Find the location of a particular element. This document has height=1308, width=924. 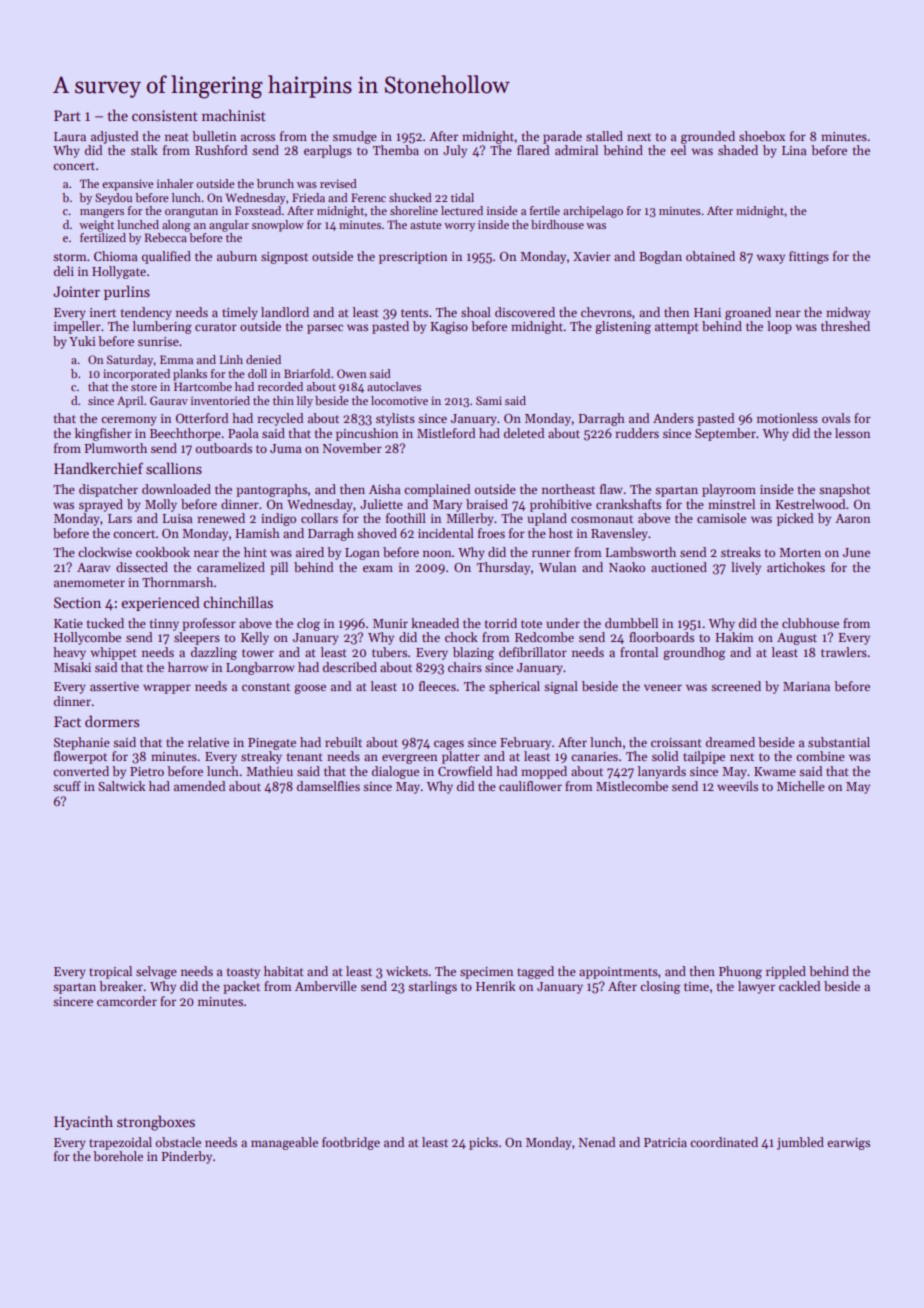

Section is located at coordinates (77, 602).
